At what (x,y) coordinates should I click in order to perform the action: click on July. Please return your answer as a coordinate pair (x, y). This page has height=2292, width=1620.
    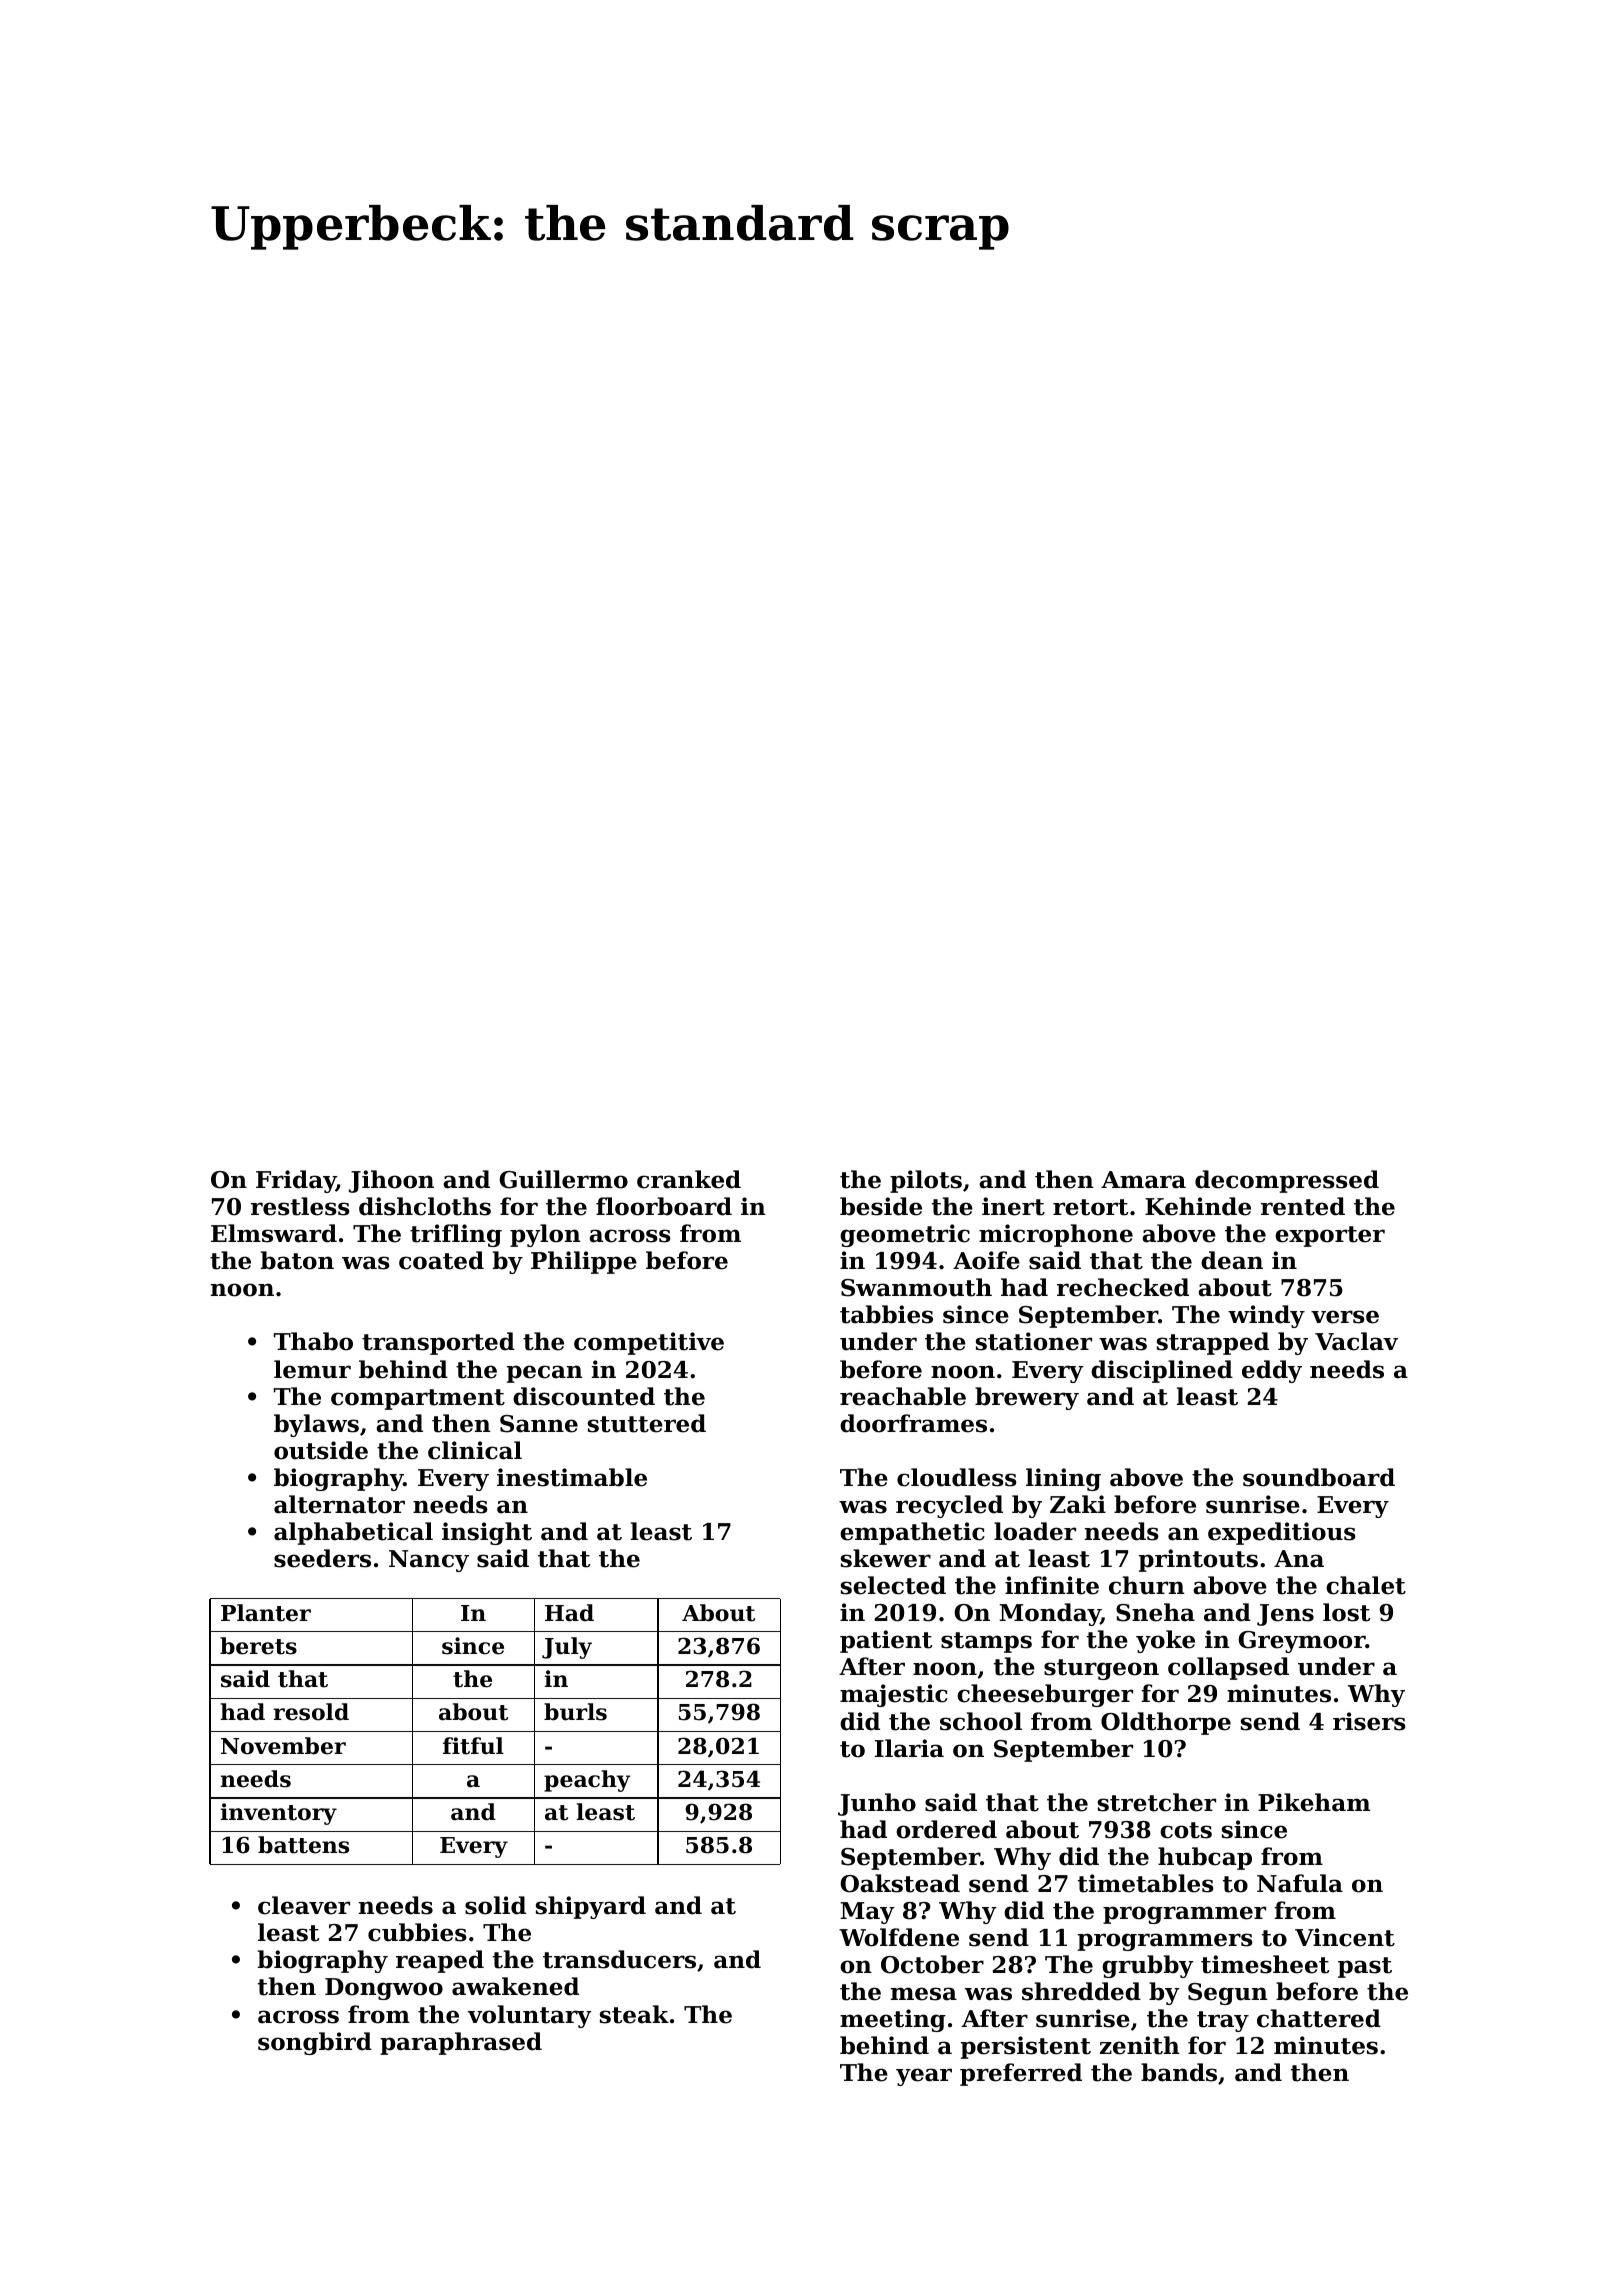
    Looking at the image, I should click on (567, 1648).
